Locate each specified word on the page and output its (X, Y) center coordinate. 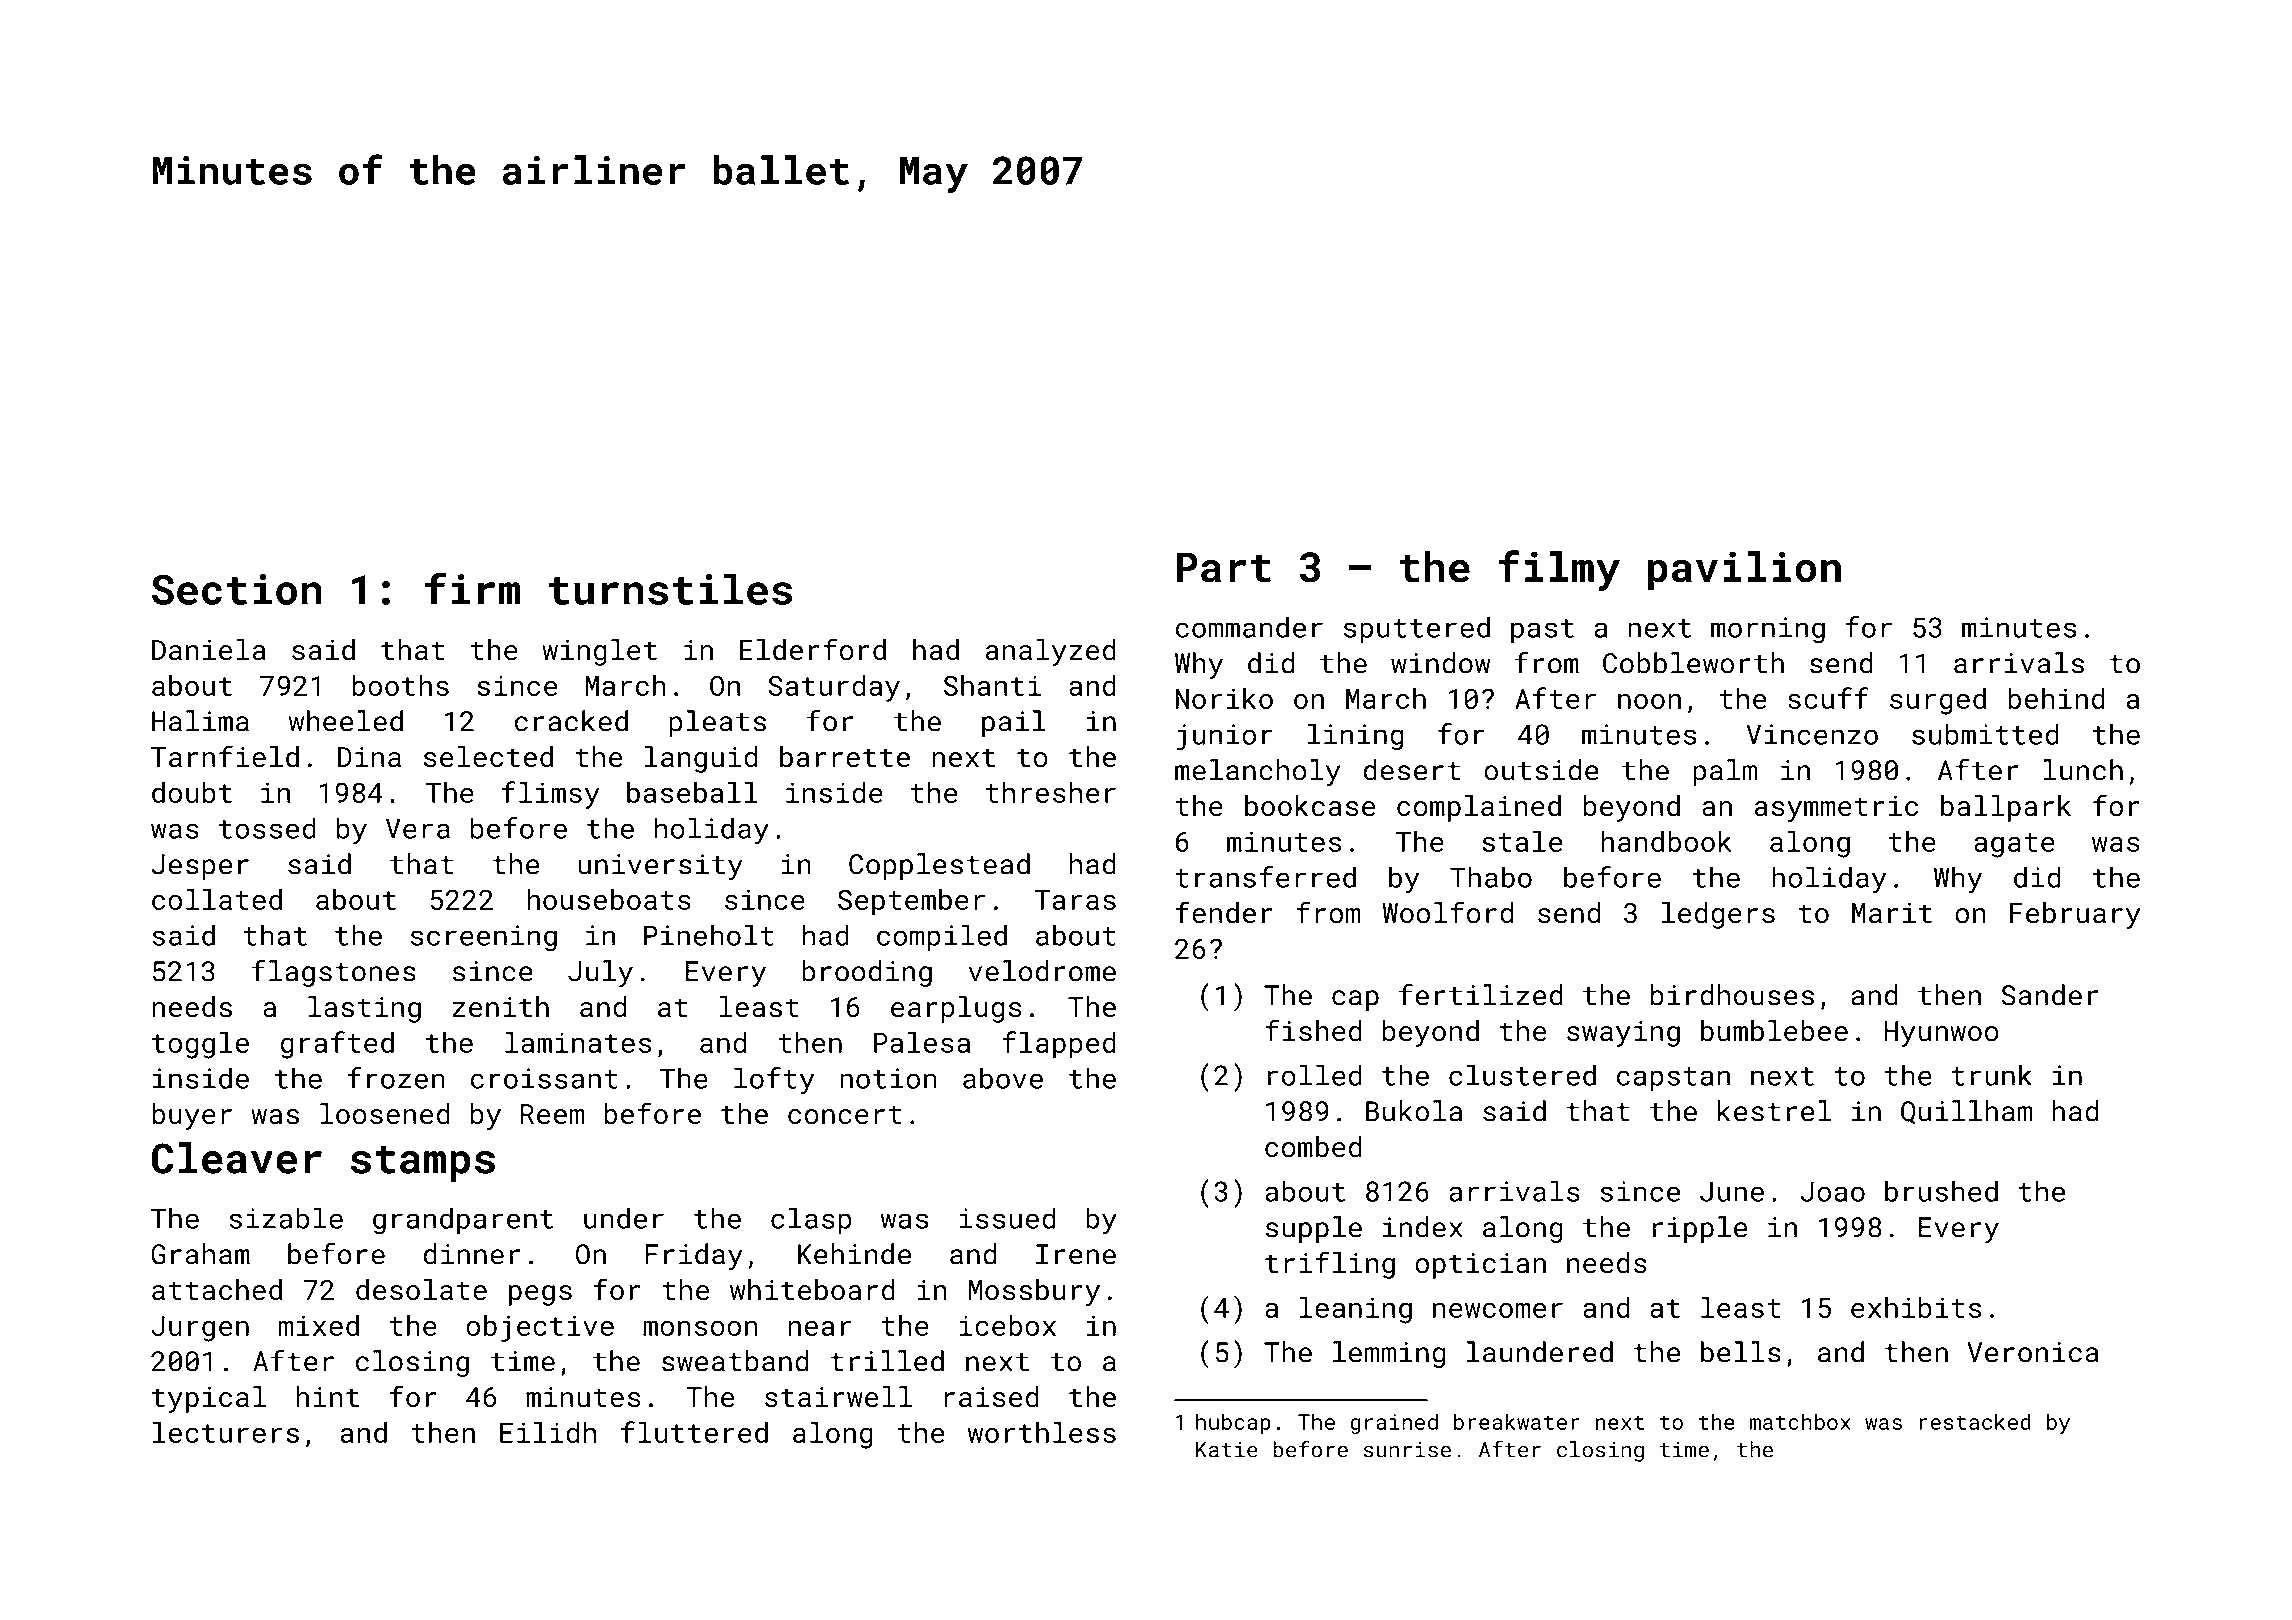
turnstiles (670, 589)
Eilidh (548, 1432)
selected (488, 757)
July (600, 973)
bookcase (1310, 806)
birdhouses (1732, 995)
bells (1741, 1352)
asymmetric (1836, 809)
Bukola (1414, 1111)
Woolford (1448, 912)
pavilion (1744, 571)
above (1003, 1078)
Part (1224, 567)
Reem (553, 1114)
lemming (1389, 1354)
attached (217, 1290)
